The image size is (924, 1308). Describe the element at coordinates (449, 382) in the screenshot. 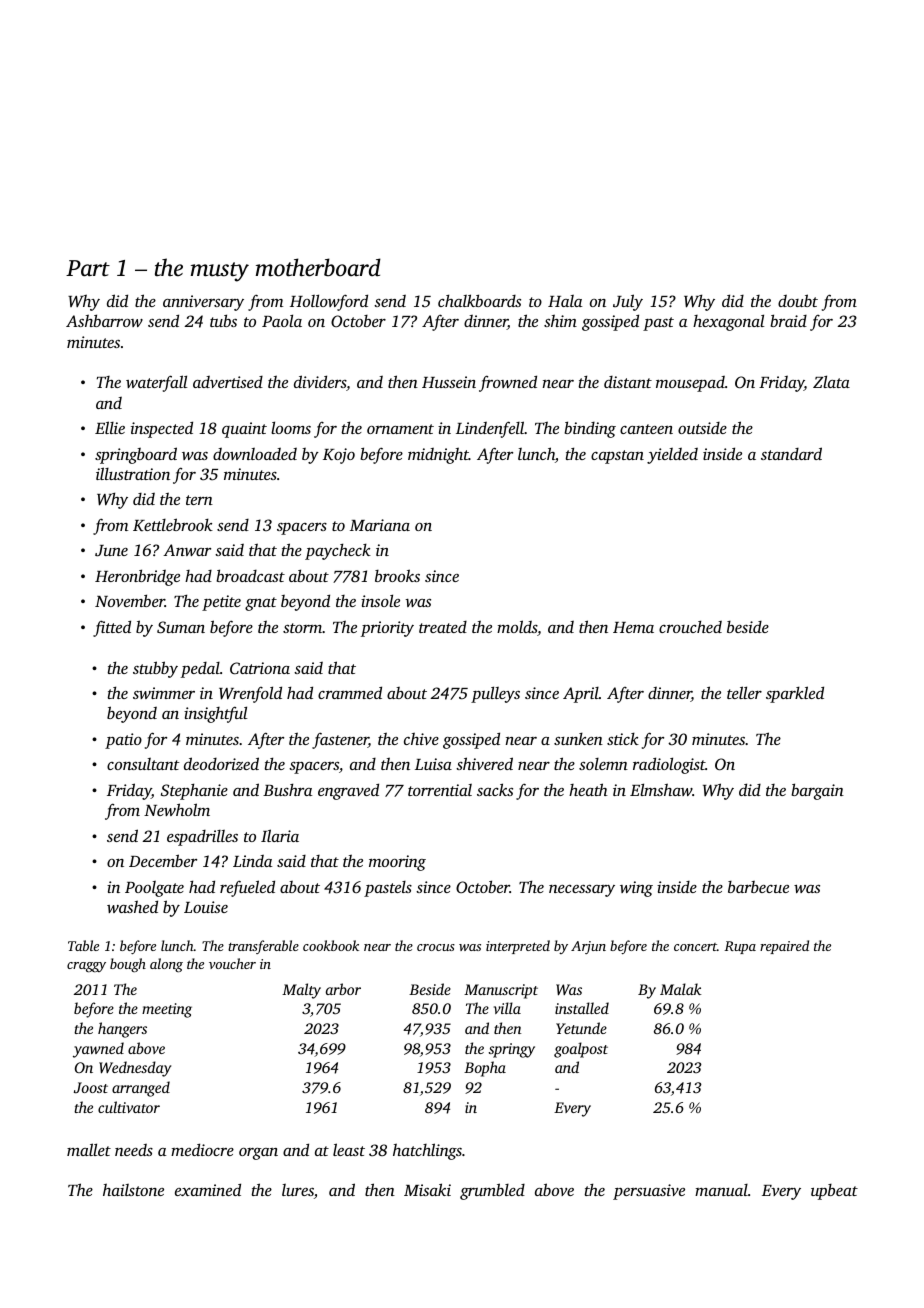

I see `Hussein` at that location.
